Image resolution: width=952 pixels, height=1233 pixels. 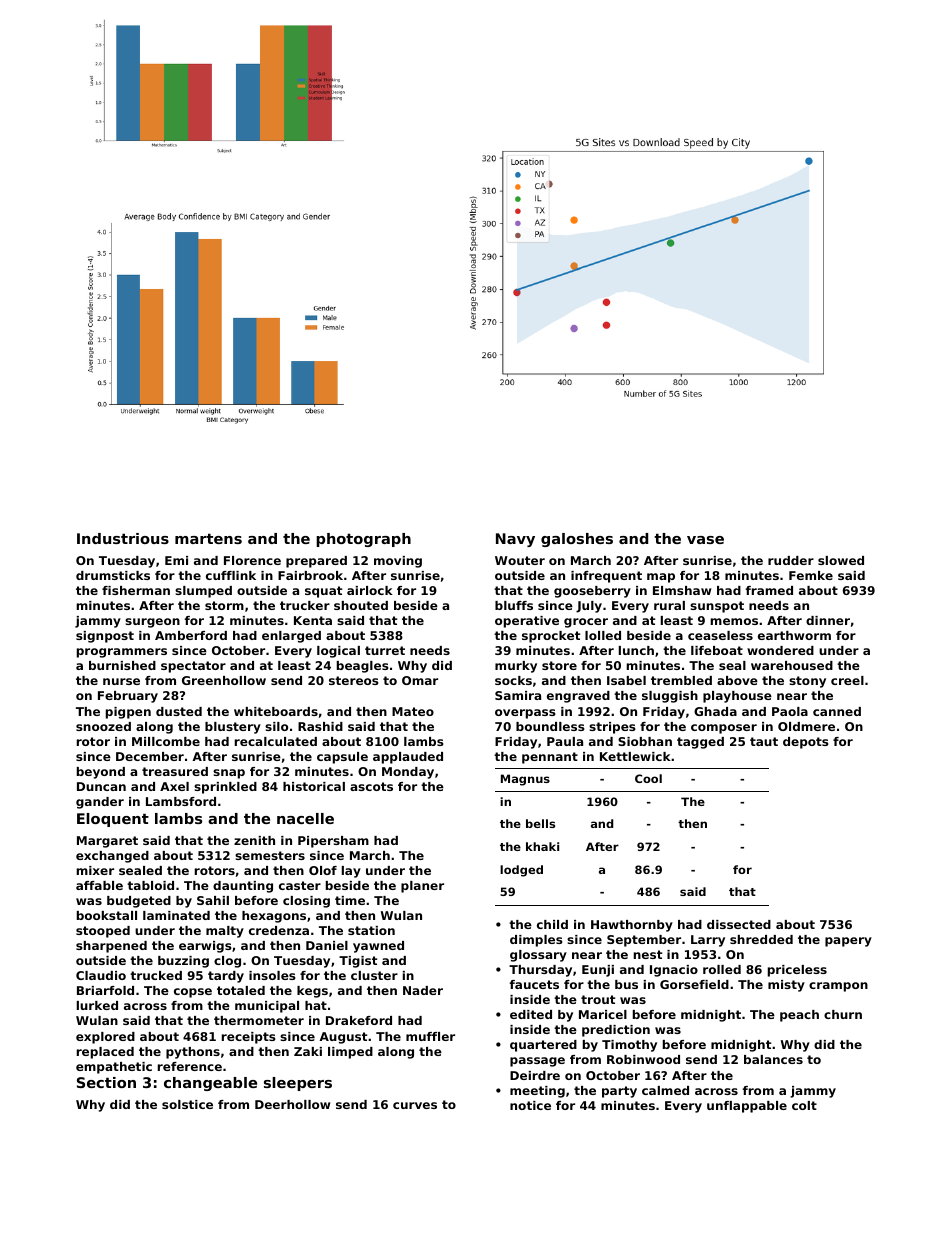 I want to click on Cool, so click(x=648, y=778).
